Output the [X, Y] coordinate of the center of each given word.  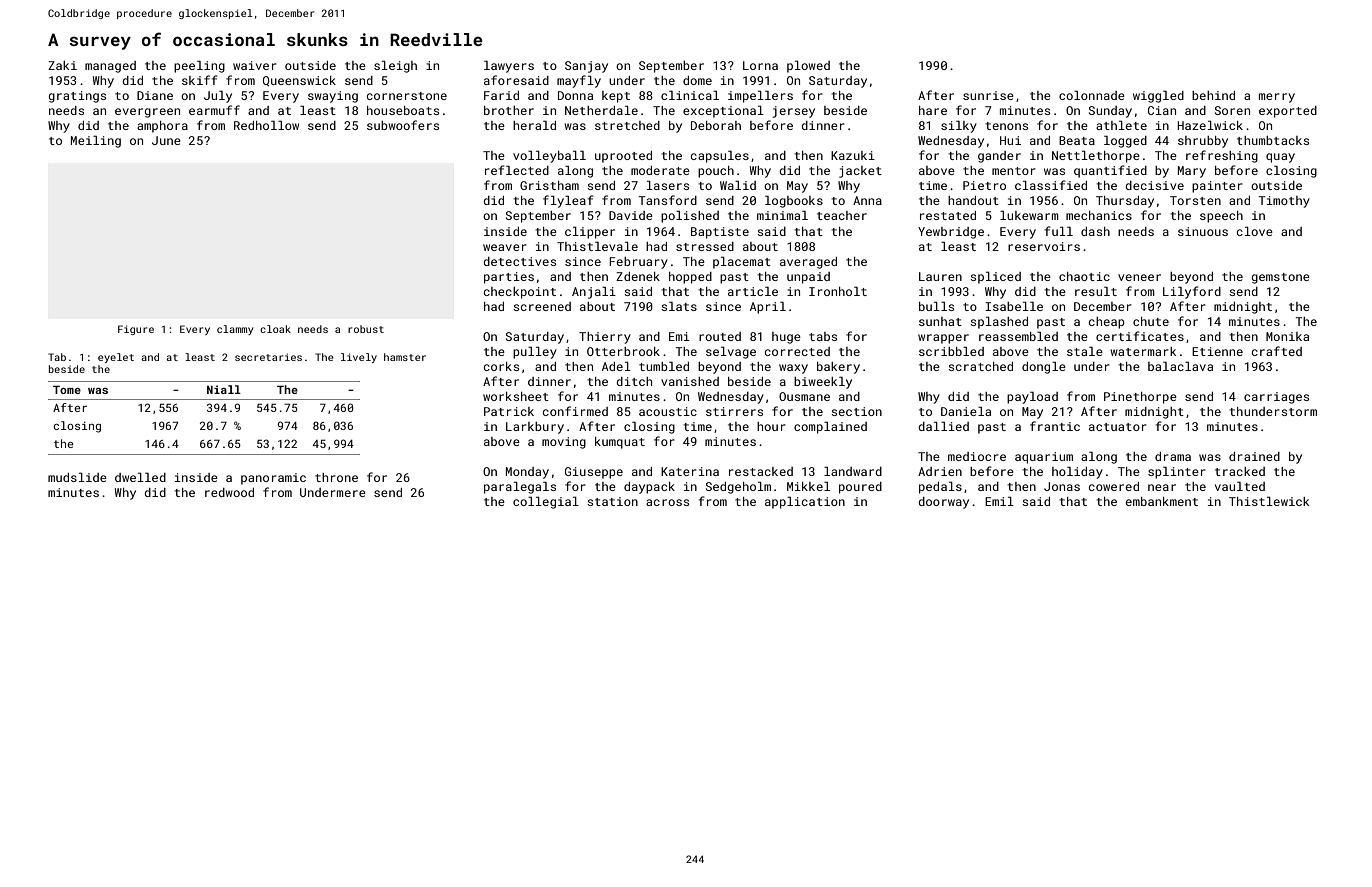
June [166, 140]
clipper [590, 232]
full [1059, 231]
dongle [1044, 367]
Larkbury [535, 428]
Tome [67, 389]
